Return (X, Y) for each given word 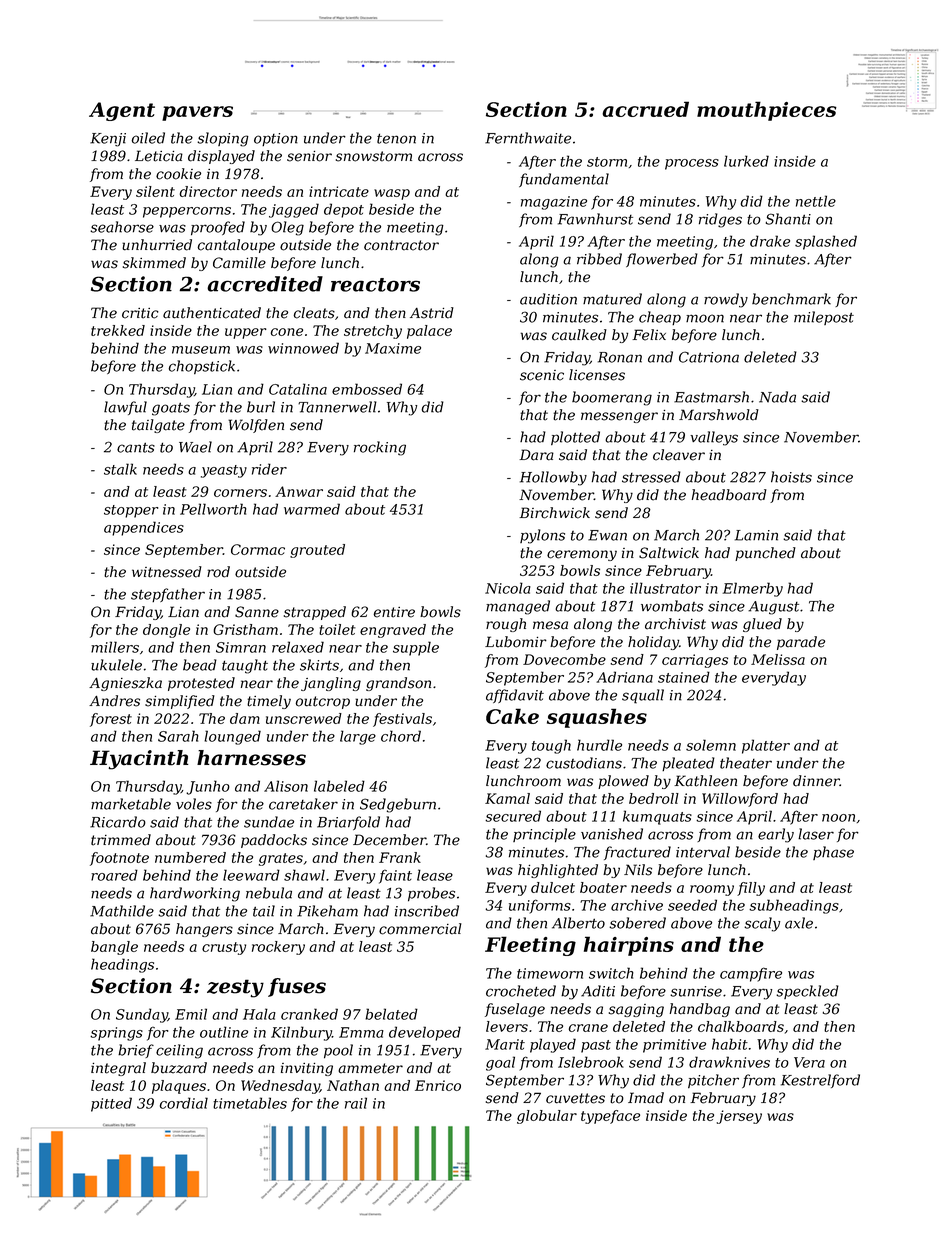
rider (269, 469)
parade (801, 643)
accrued (645, 109)
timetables (250, 1103)
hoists (791, 477)
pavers (197, 113)
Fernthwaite (528, 138)
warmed (312, 509)
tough (551, 746)
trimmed (121, 840)
